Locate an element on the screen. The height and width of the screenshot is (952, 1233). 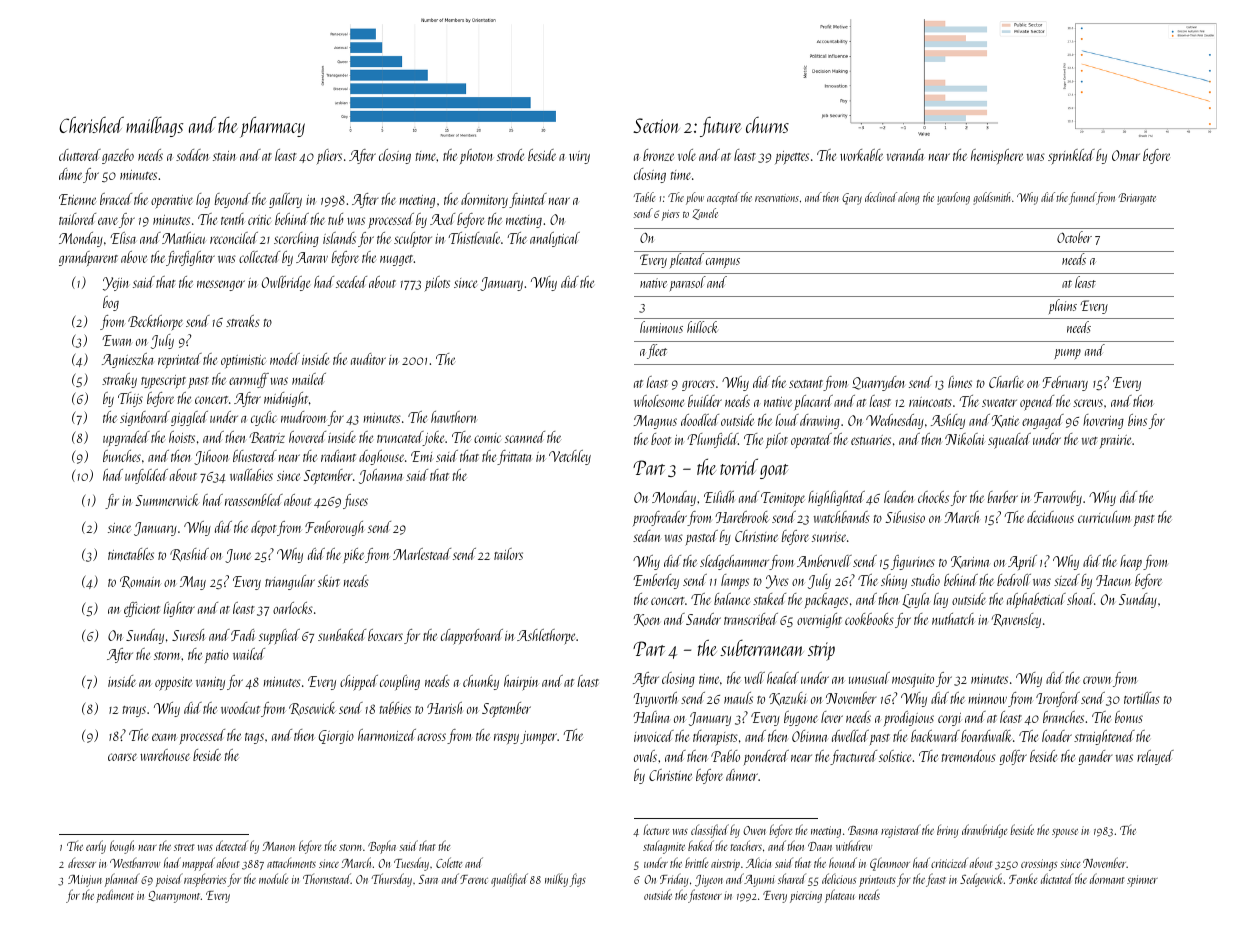
supplied is located at coordinates (279, 637).
